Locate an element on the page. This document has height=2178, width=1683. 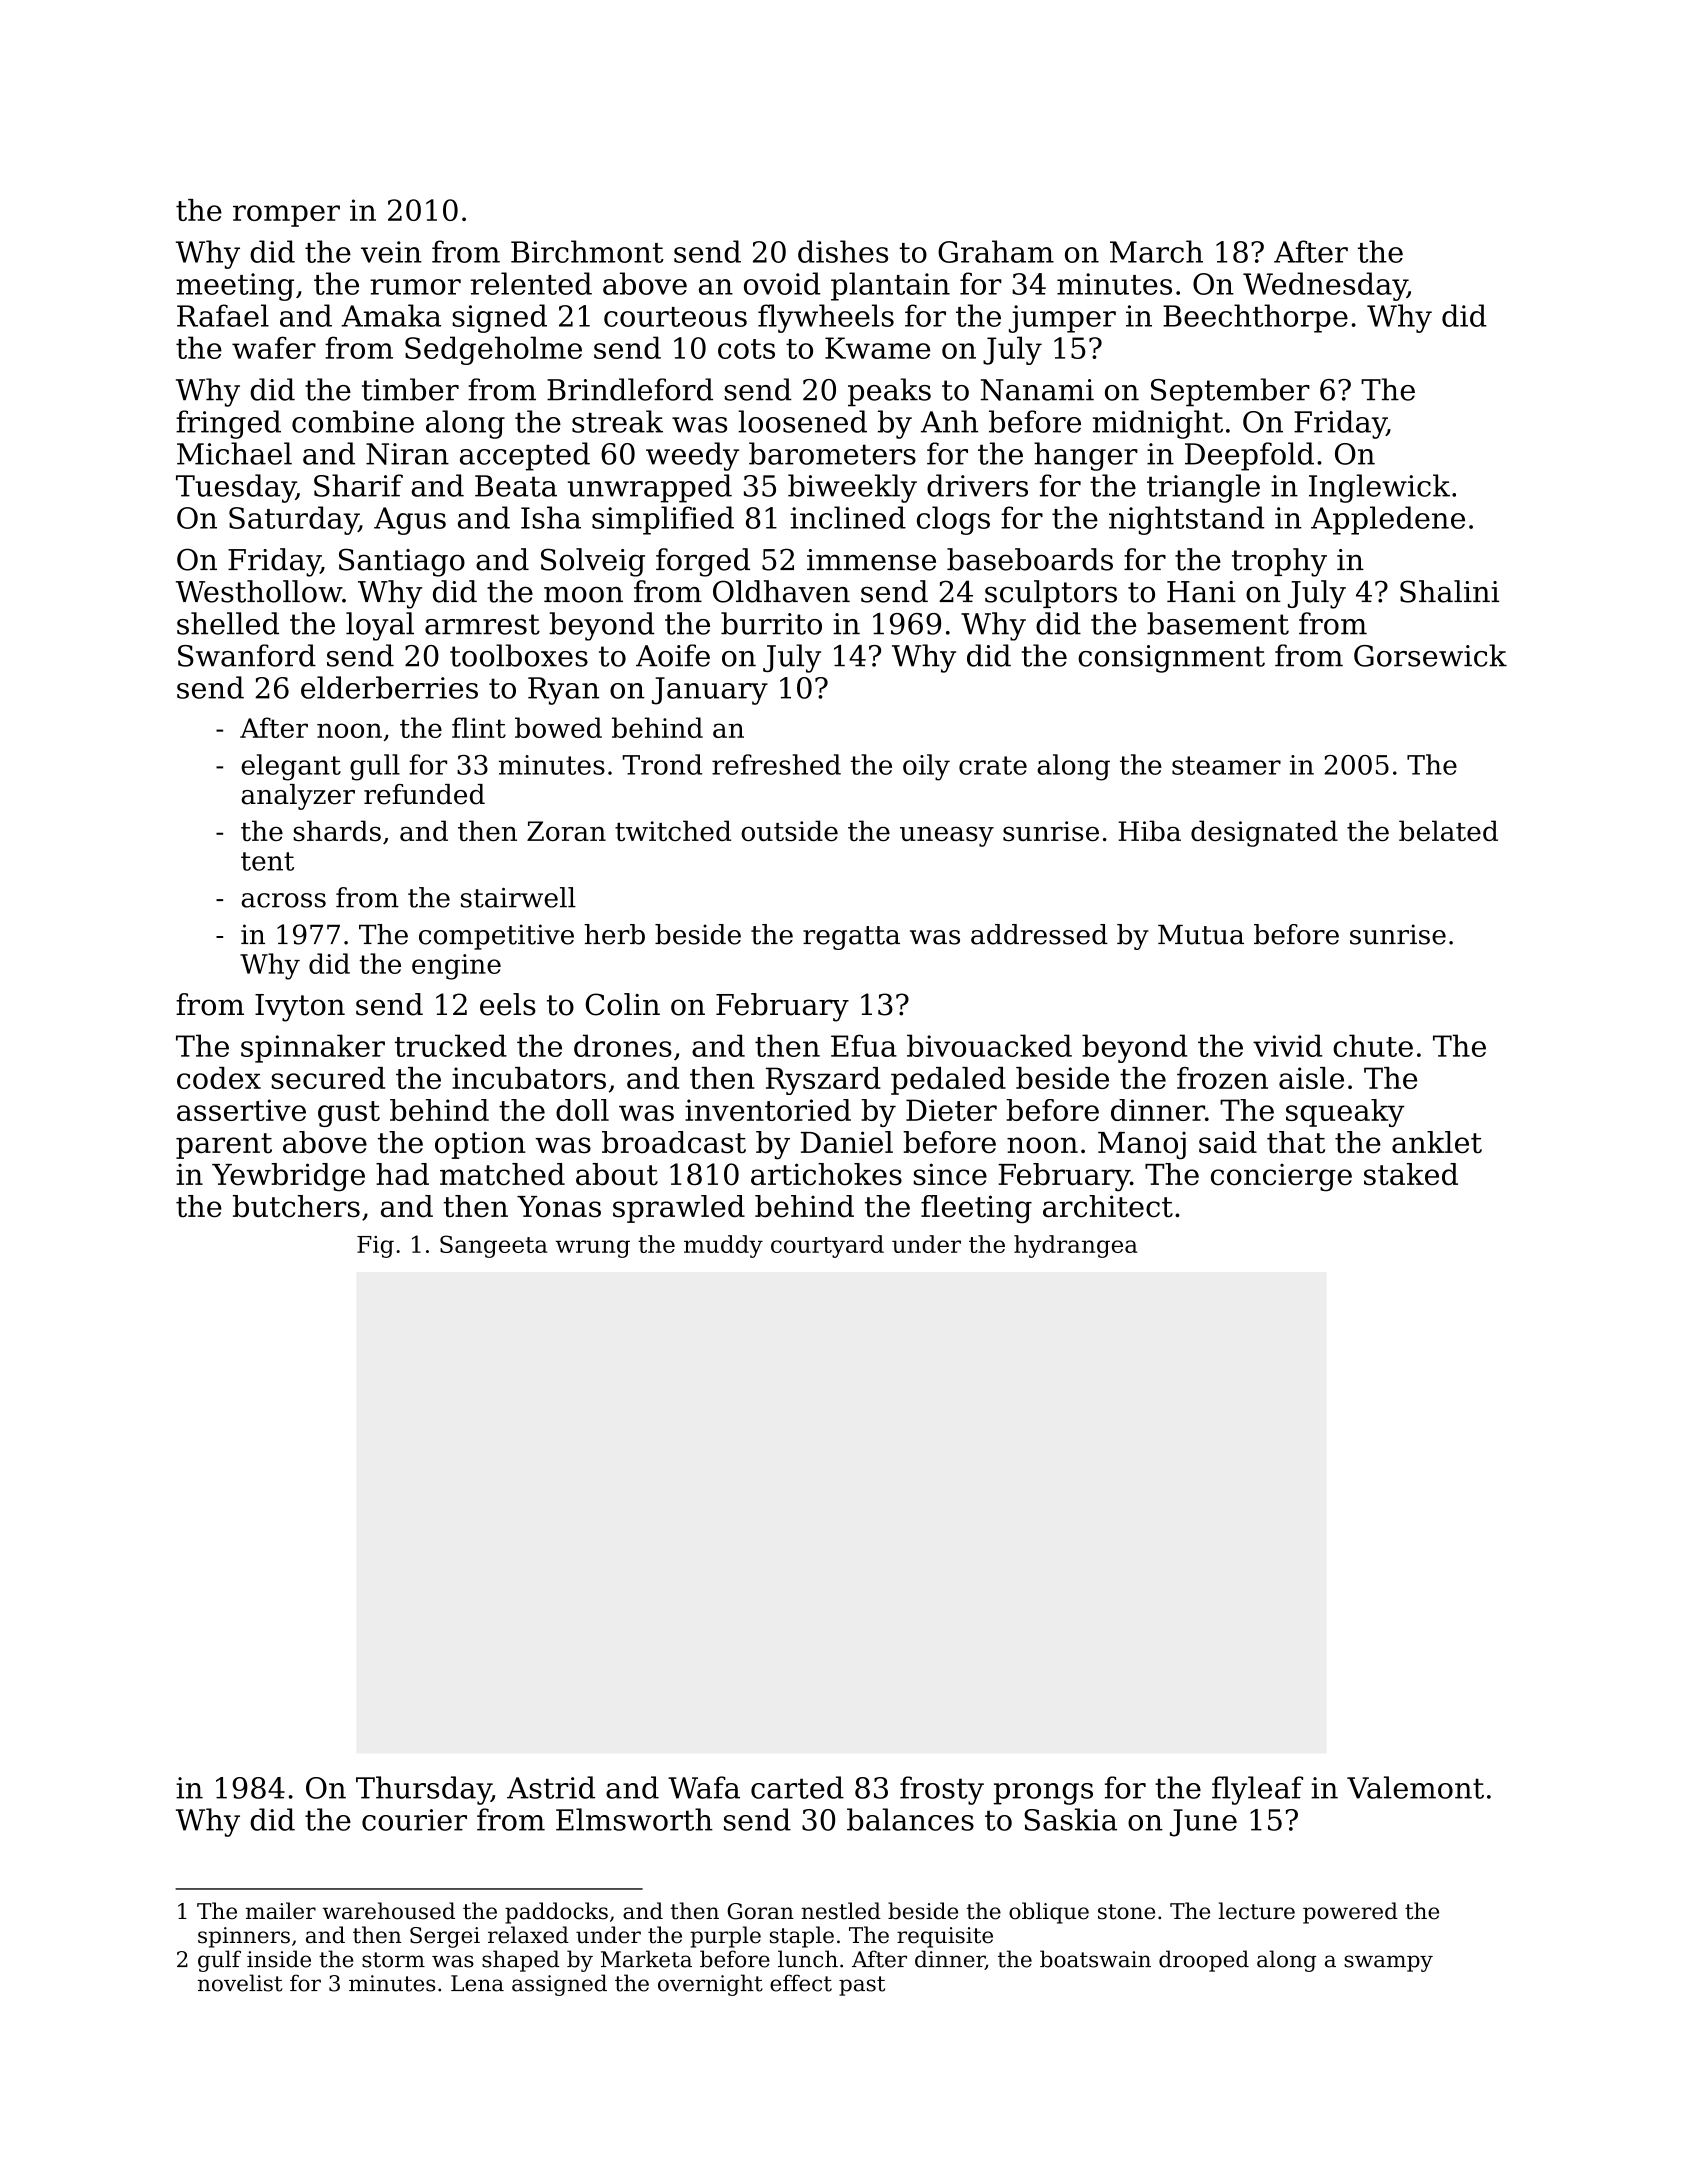
Wednesday is located at coordinates (1325, 286).
